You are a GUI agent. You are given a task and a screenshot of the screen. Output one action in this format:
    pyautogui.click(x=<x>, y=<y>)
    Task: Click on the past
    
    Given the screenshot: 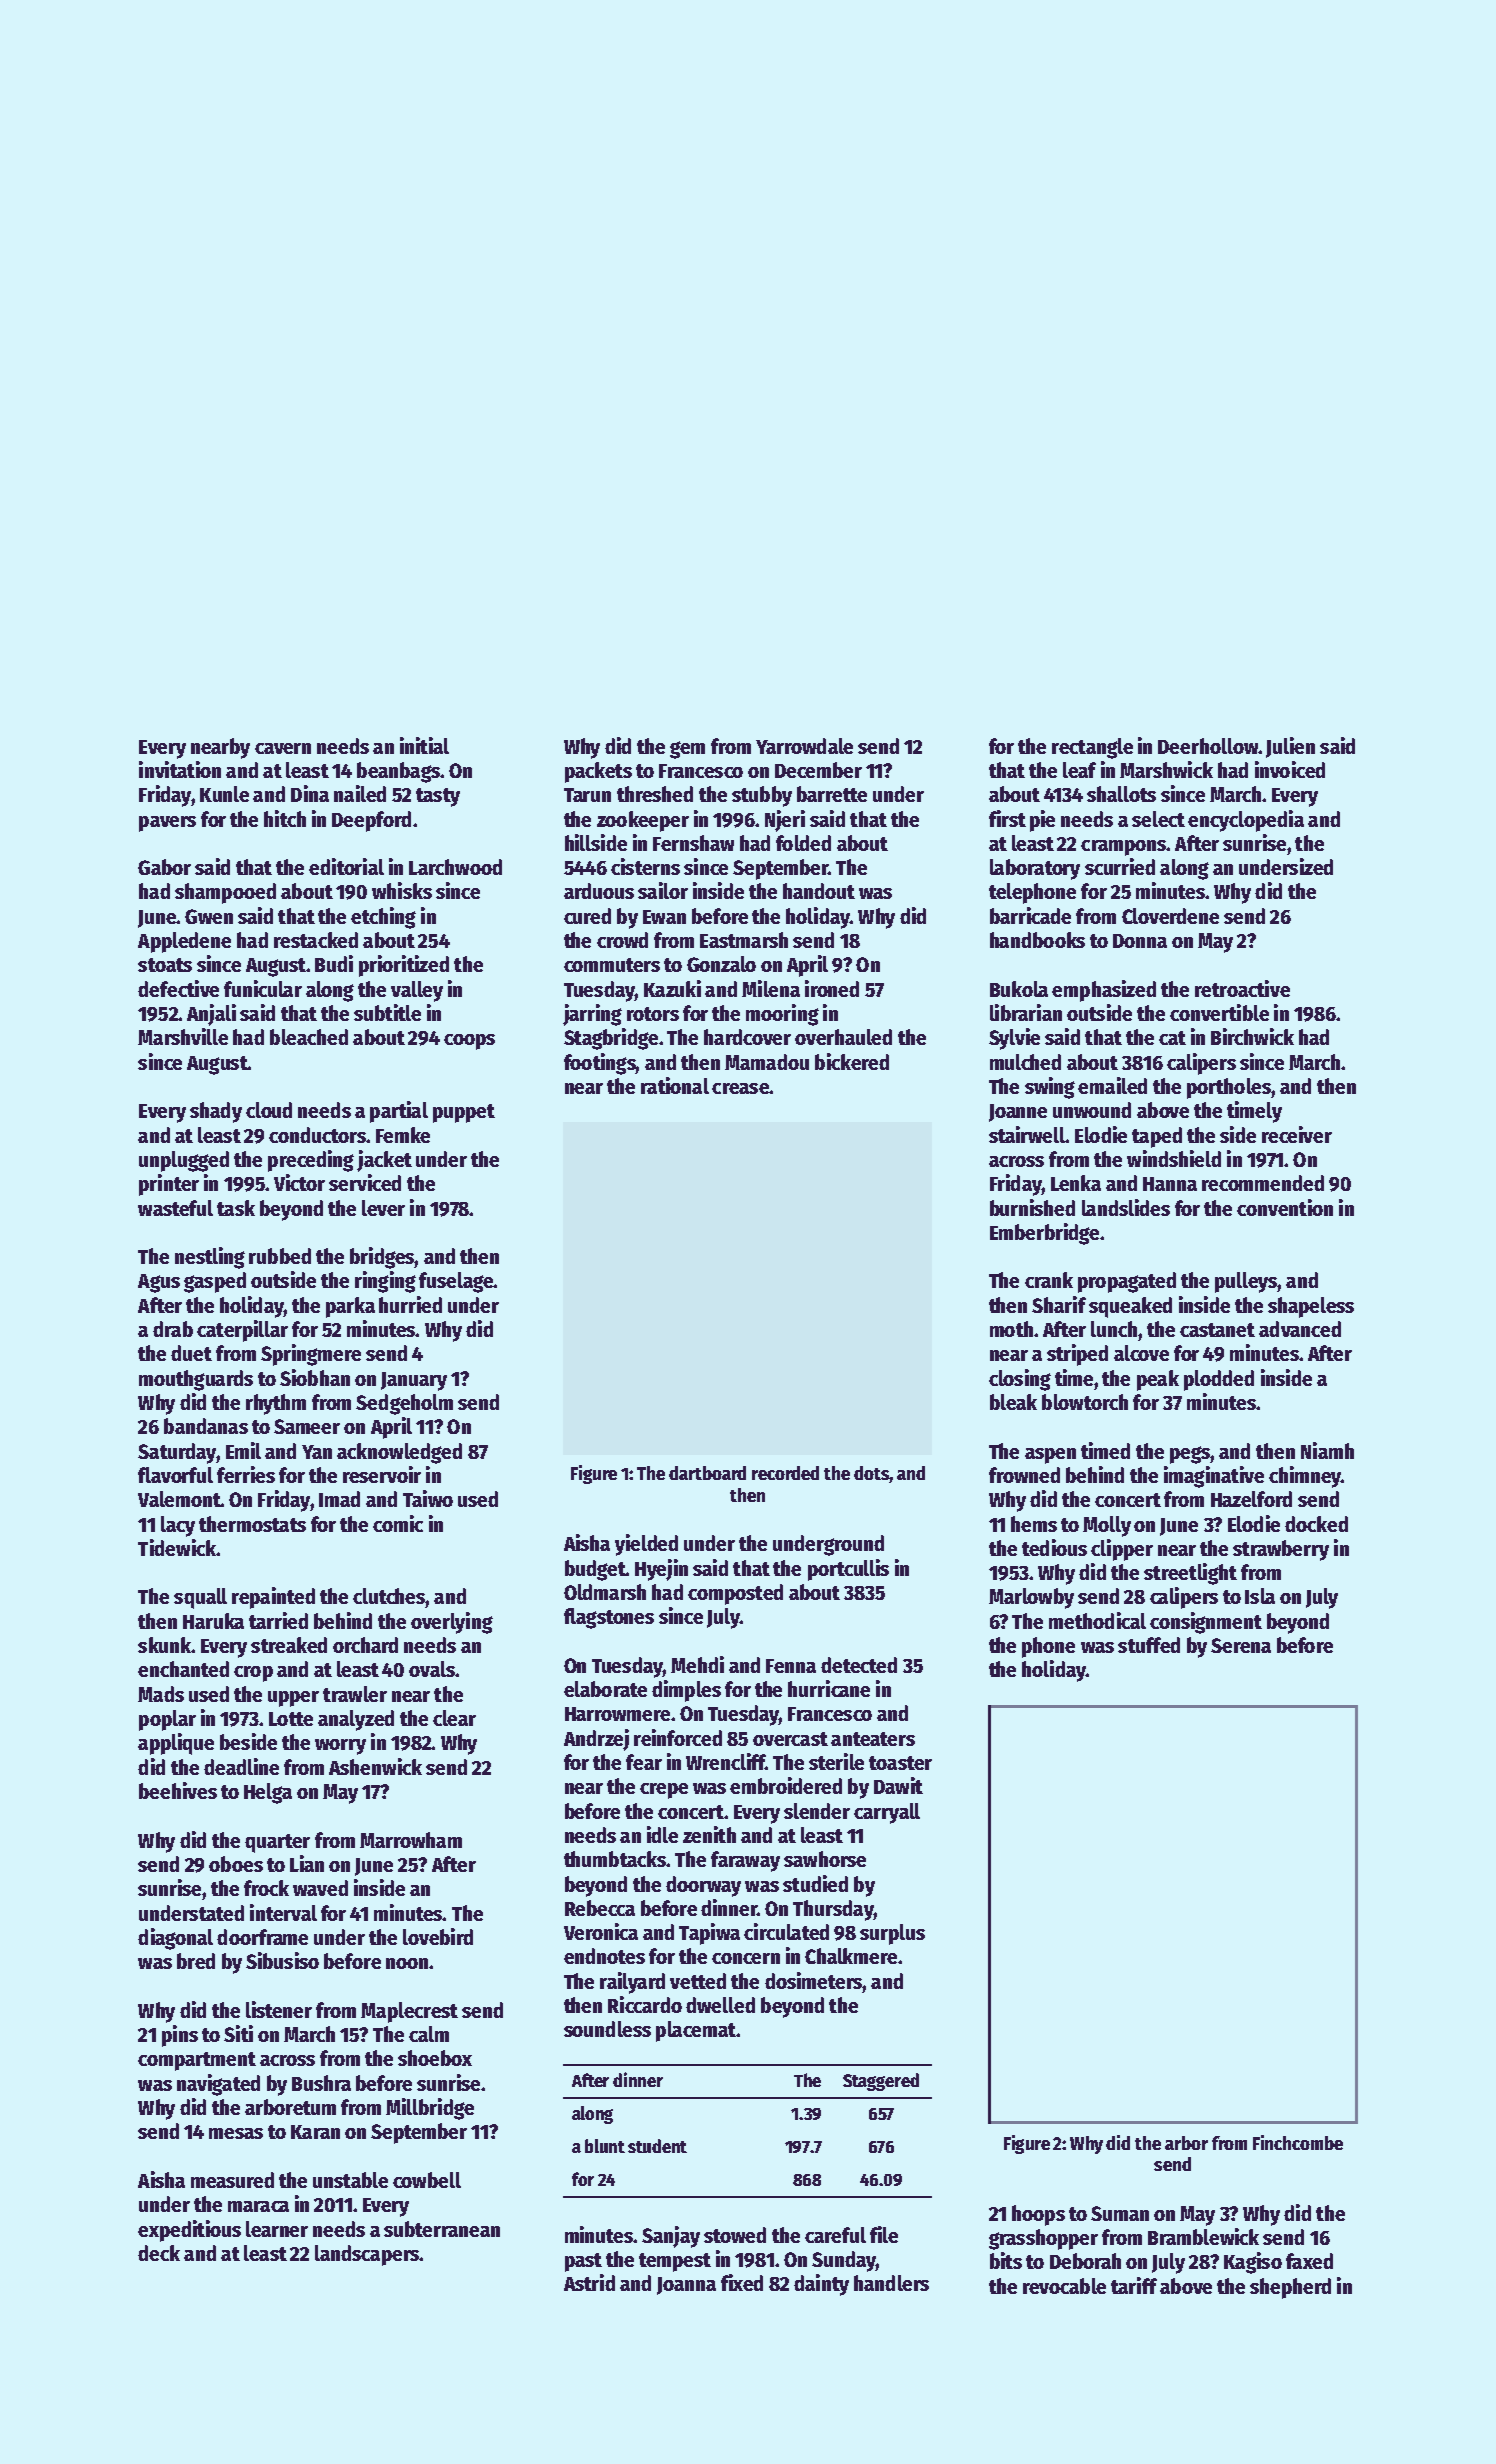 What is the action you would take?
    pyautogui.click(x=583, y=2262)
